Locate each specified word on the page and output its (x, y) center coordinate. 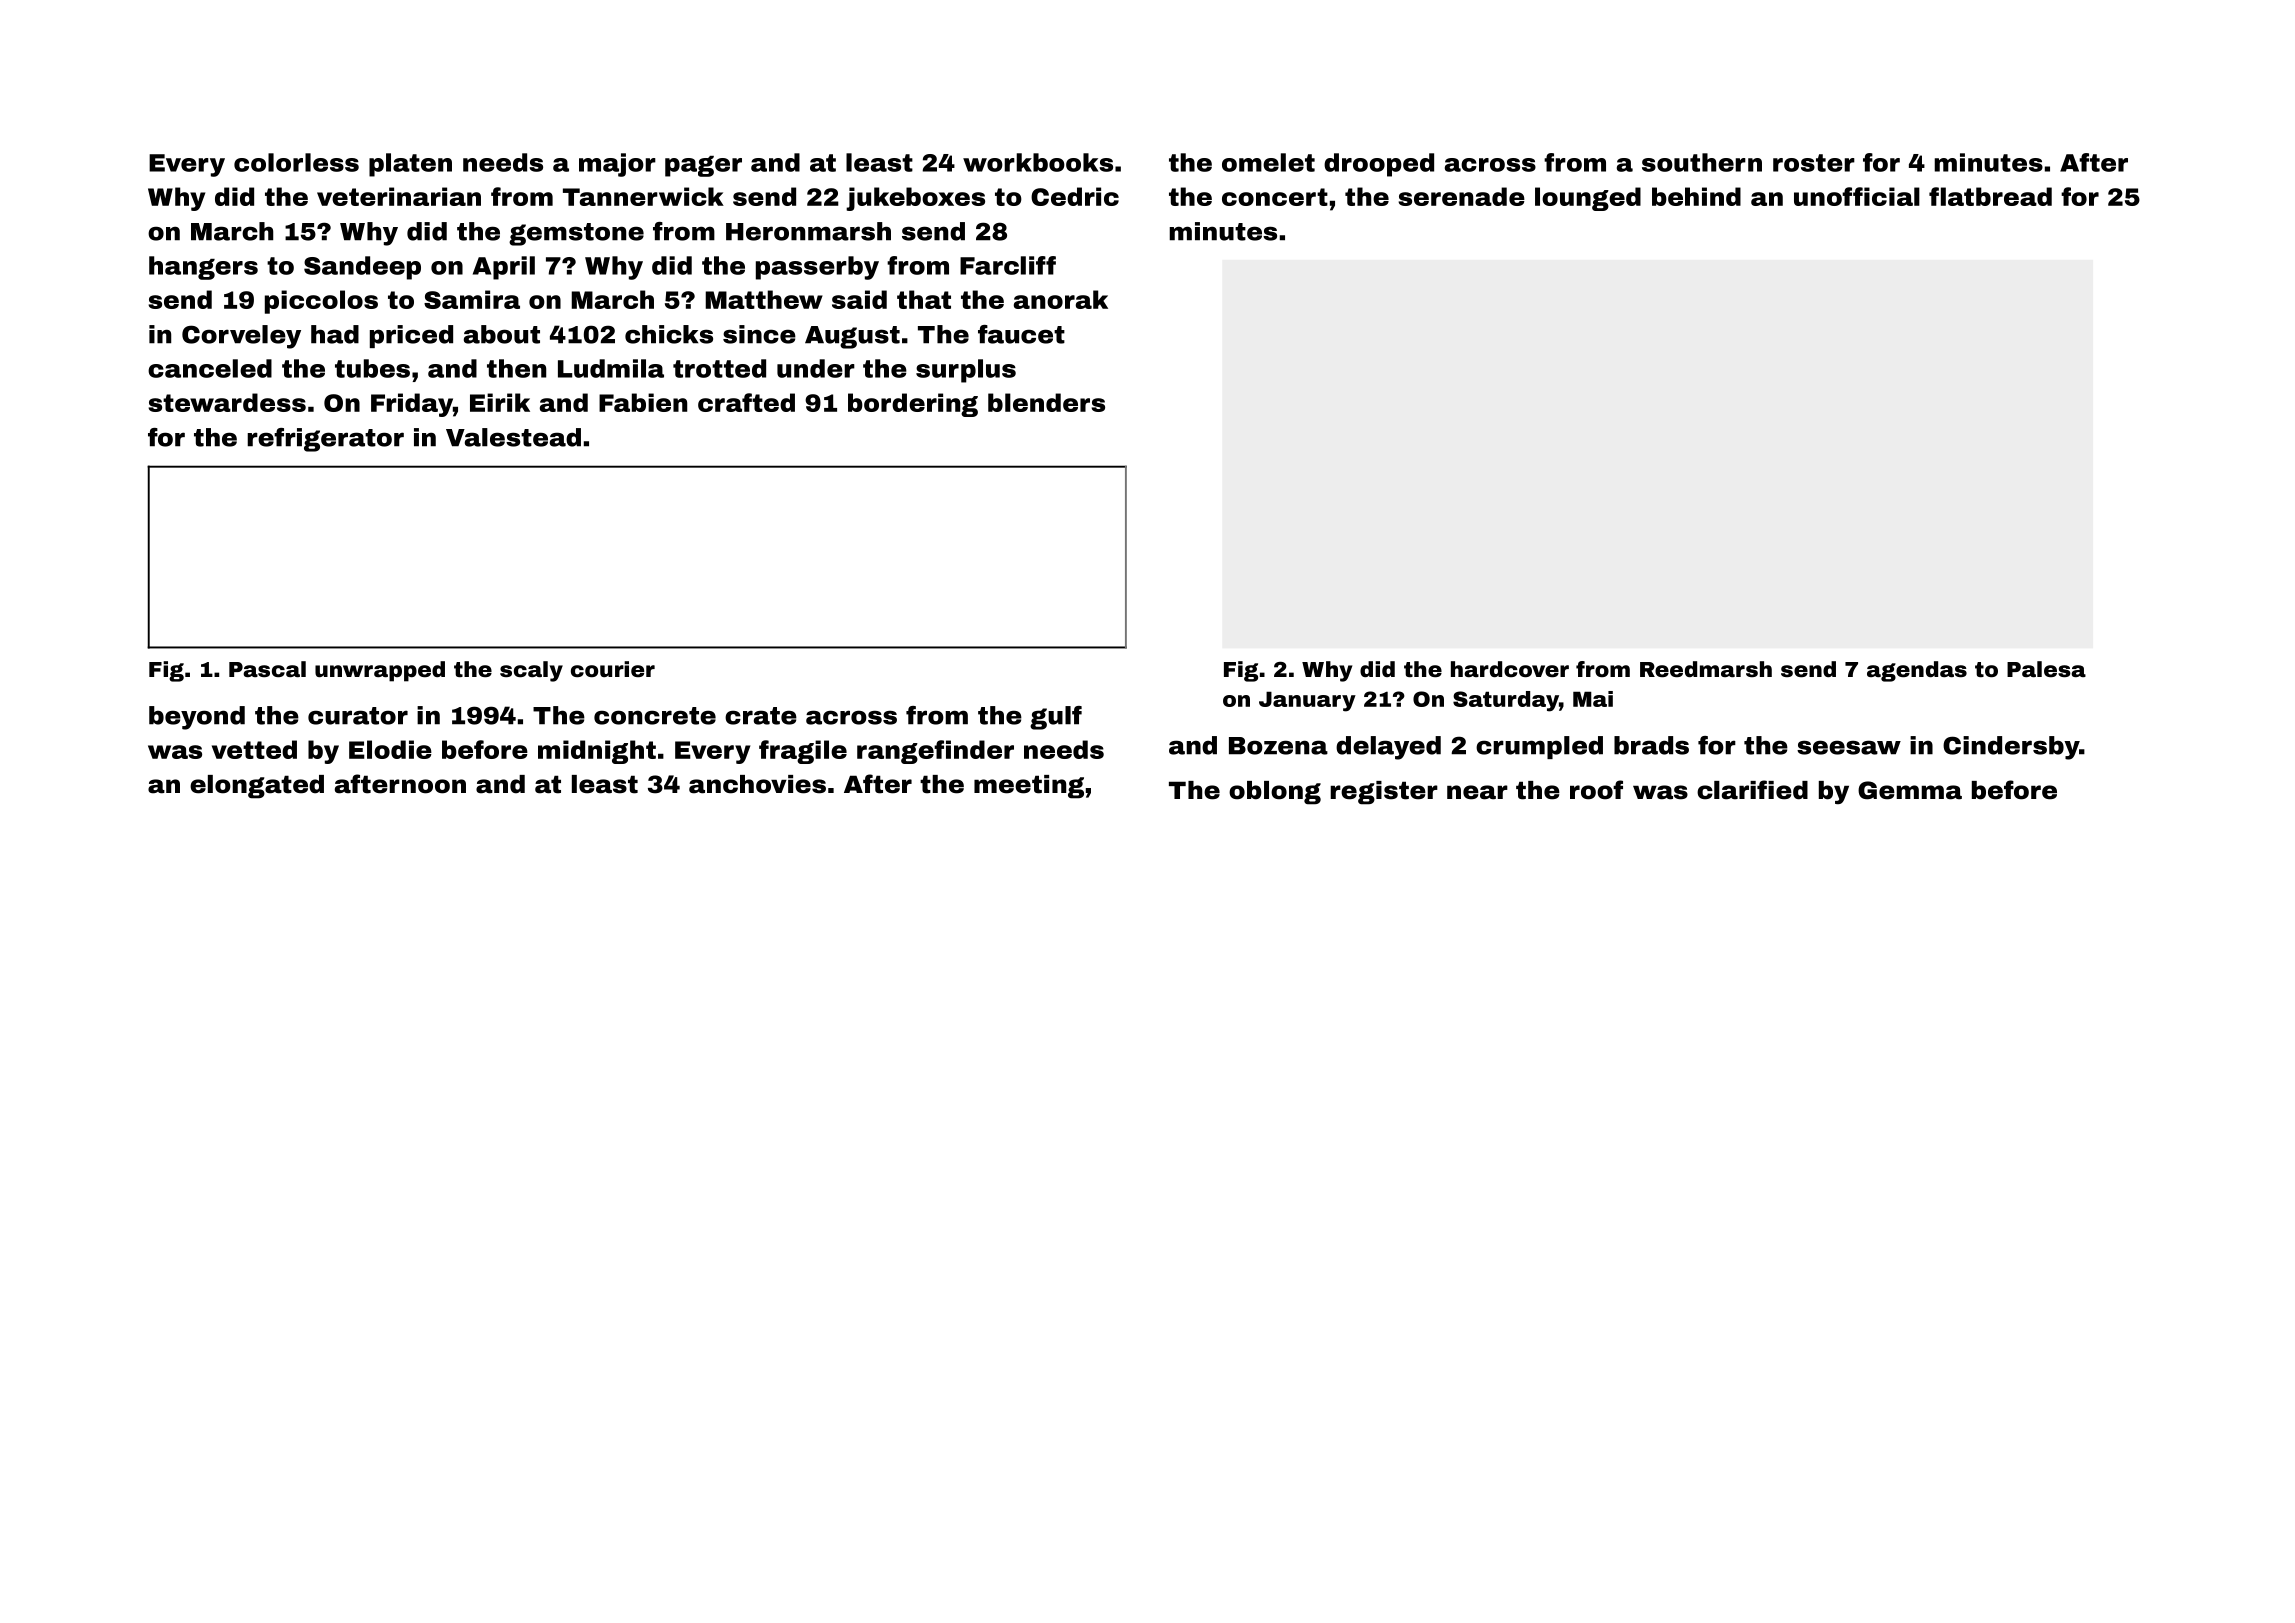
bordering (913, 405)
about (502, 334)
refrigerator (325, 440)
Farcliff (1008, 265)
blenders (1046, 402)
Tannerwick (643, 196)
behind (1696, 196)
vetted (254, 749)
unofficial (1857, 196)
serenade (1461, 196)
